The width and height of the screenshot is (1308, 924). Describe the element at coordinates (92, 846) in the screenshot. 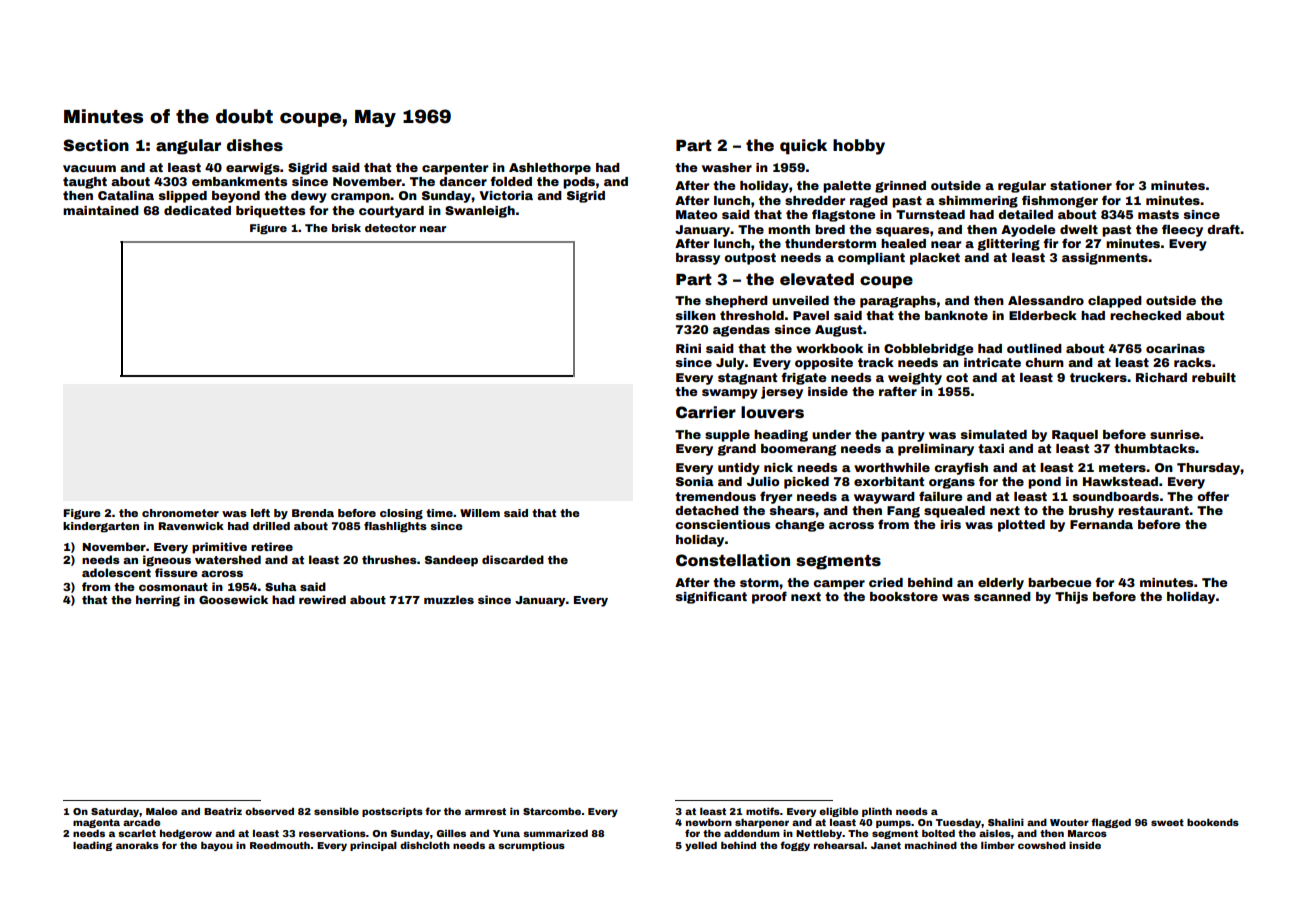

I see `leading` at that location.
